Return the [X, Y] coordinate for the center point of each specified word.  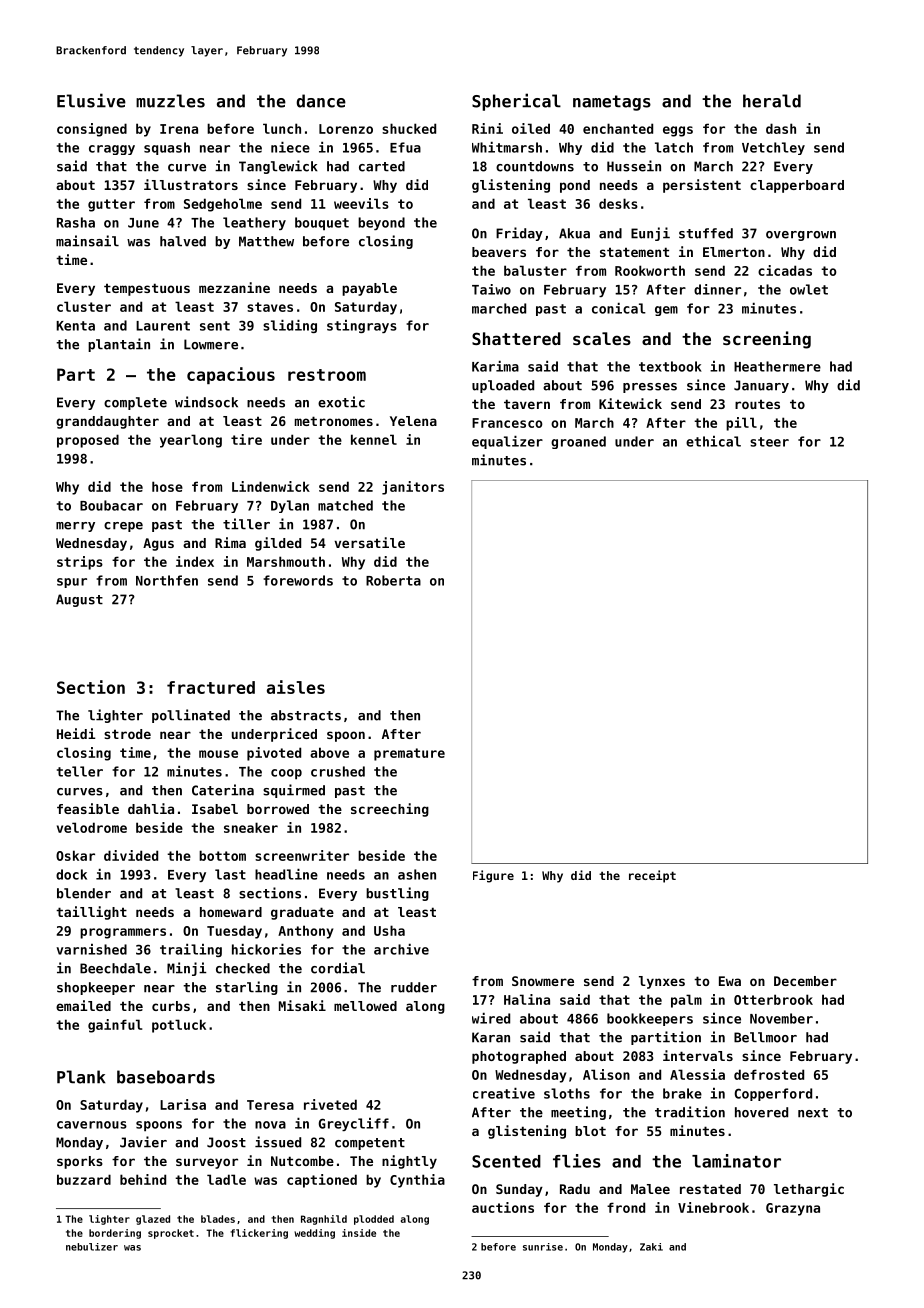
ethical [713, 441]
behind [143, 1179]
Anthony [305, 932]
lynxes [662, 982]
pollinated [191, 716]
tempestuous [147, 289]
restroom [327, 375]
